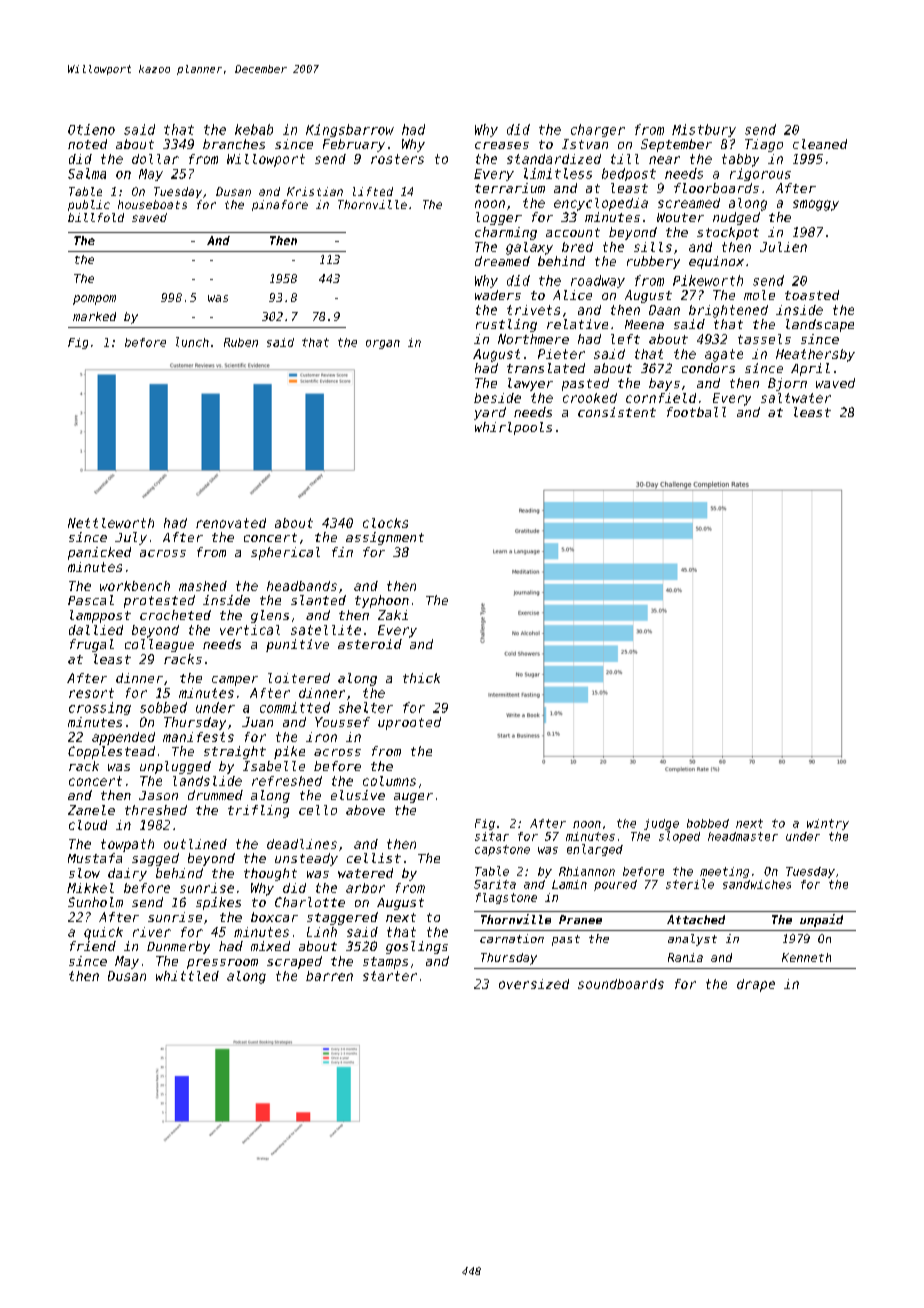  Describe the element at coordinates (413, 798) in the screenshot. I see `auger` at that location.
